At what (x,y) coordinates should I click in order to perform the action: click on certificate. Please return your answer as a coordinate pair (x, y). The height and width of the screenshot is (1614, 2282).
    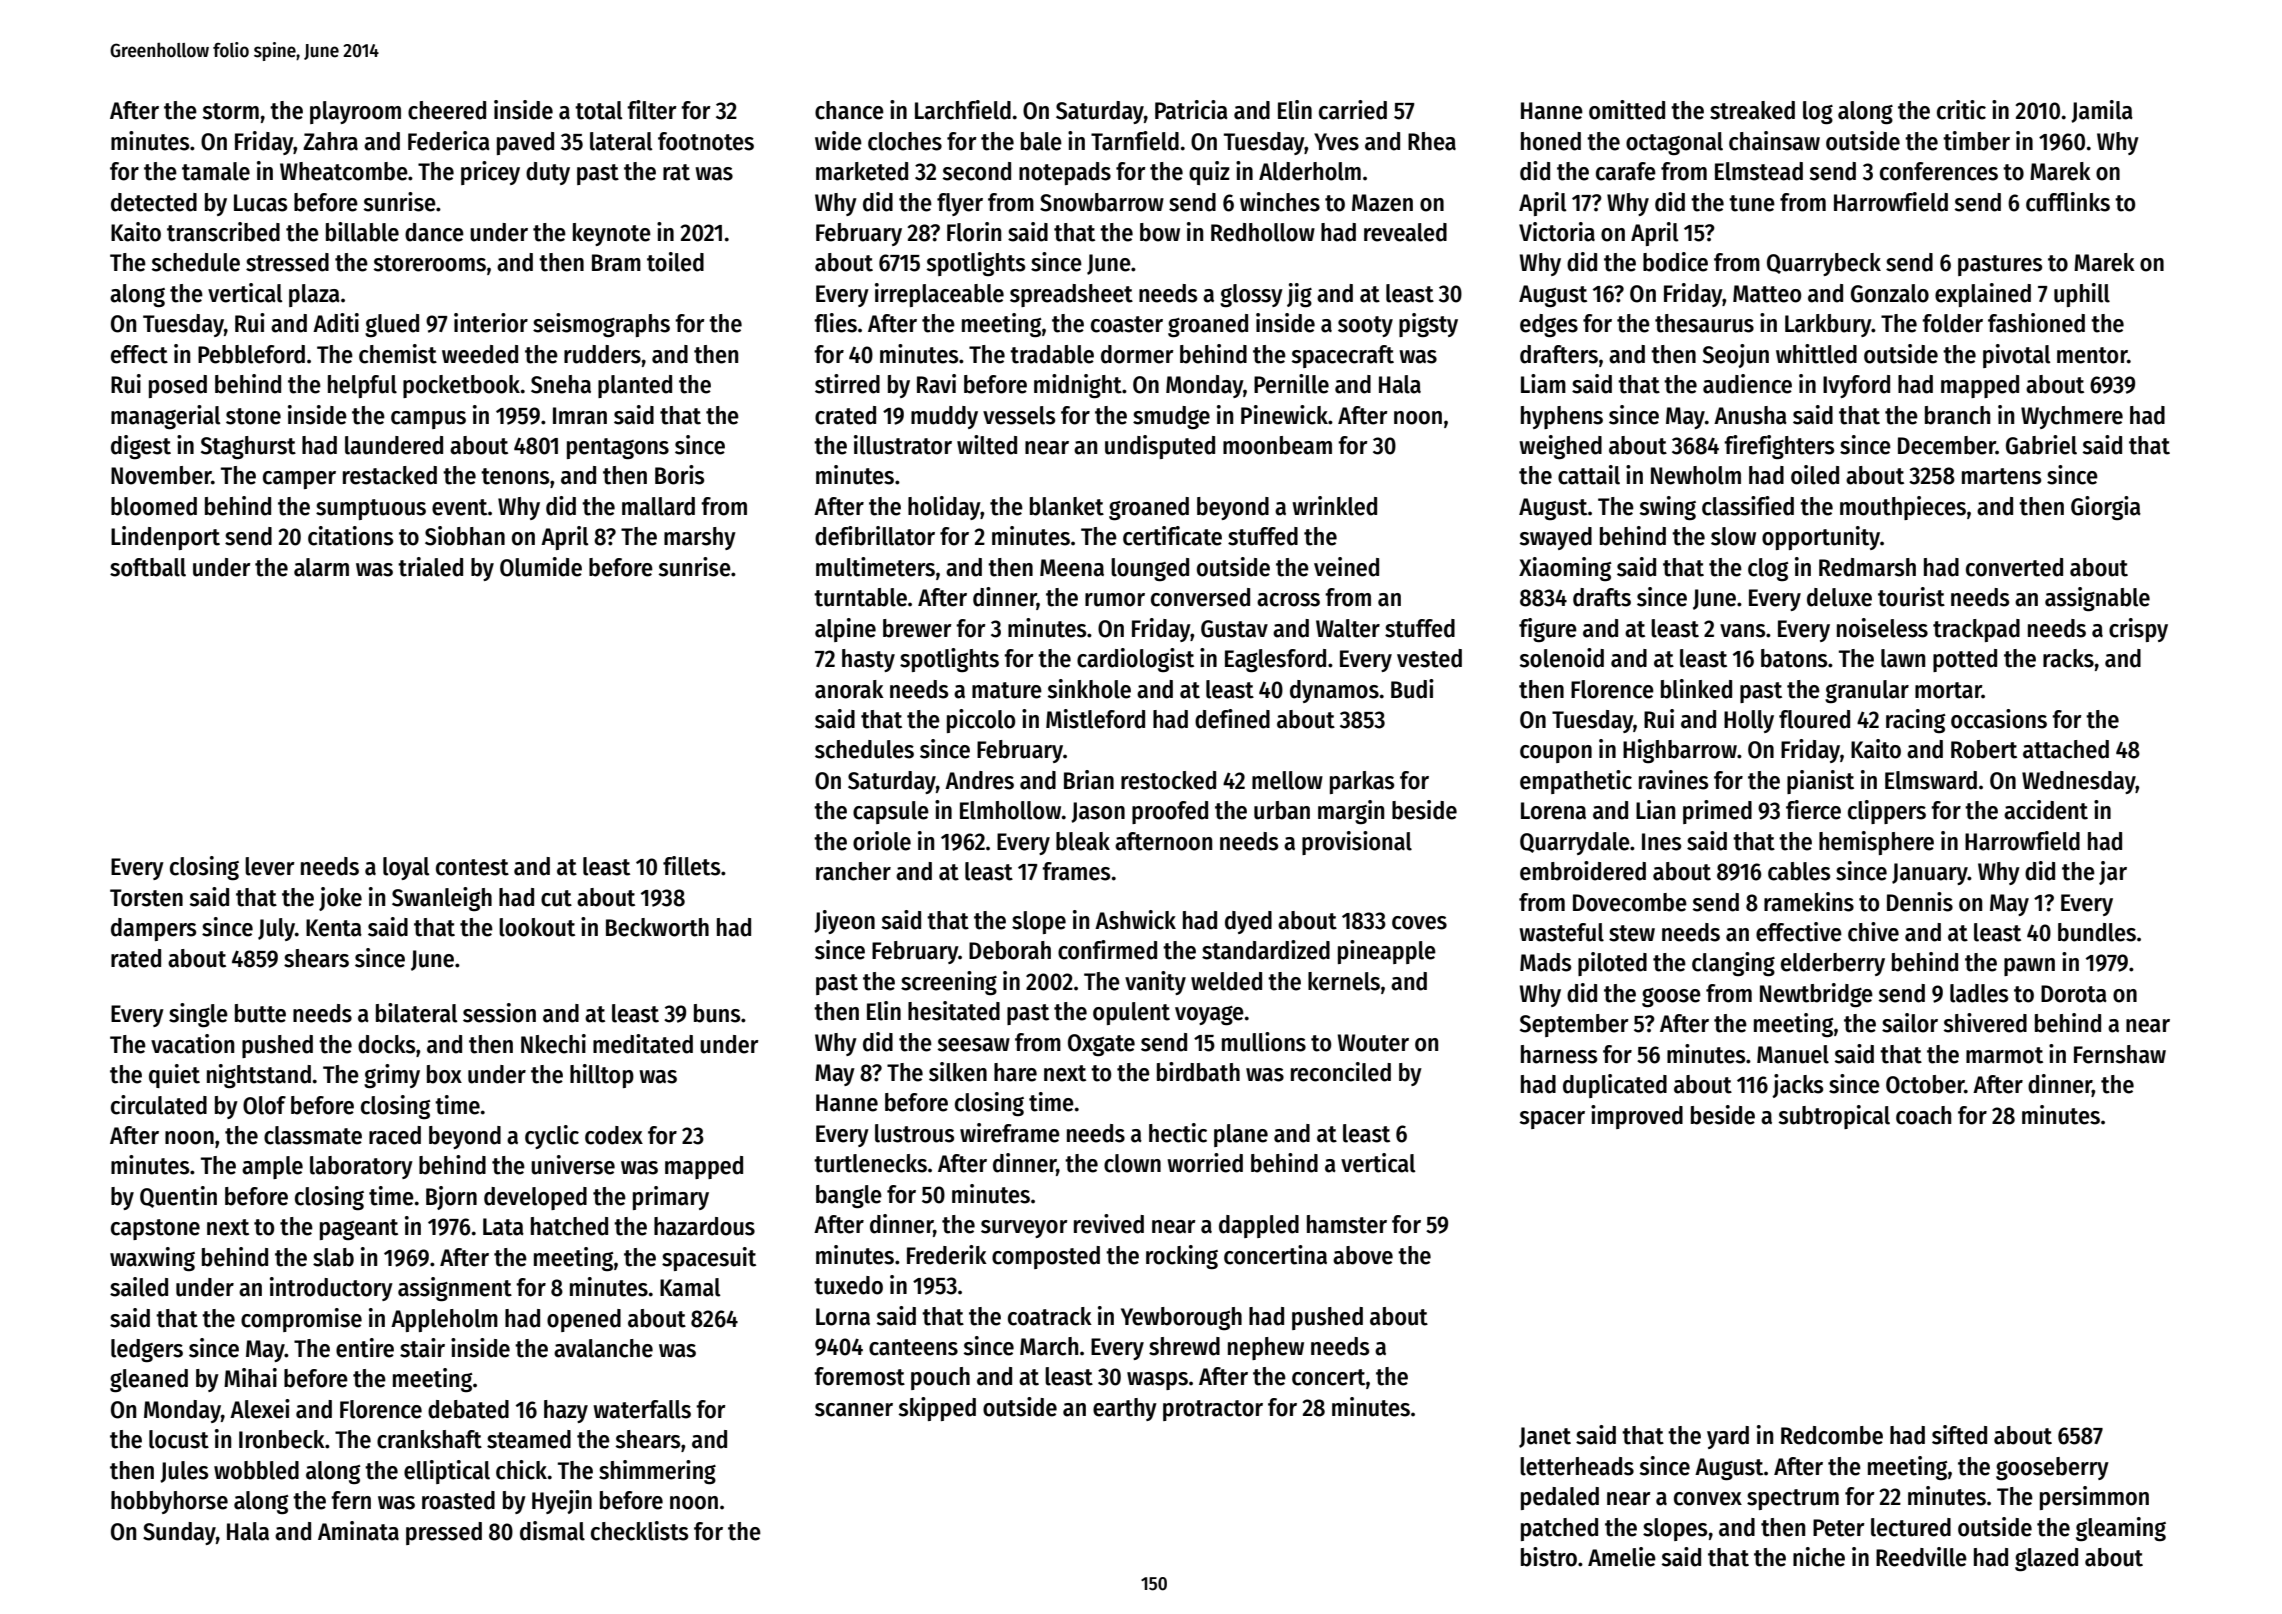
    Looking at the image, I should click on (1172, 536).
